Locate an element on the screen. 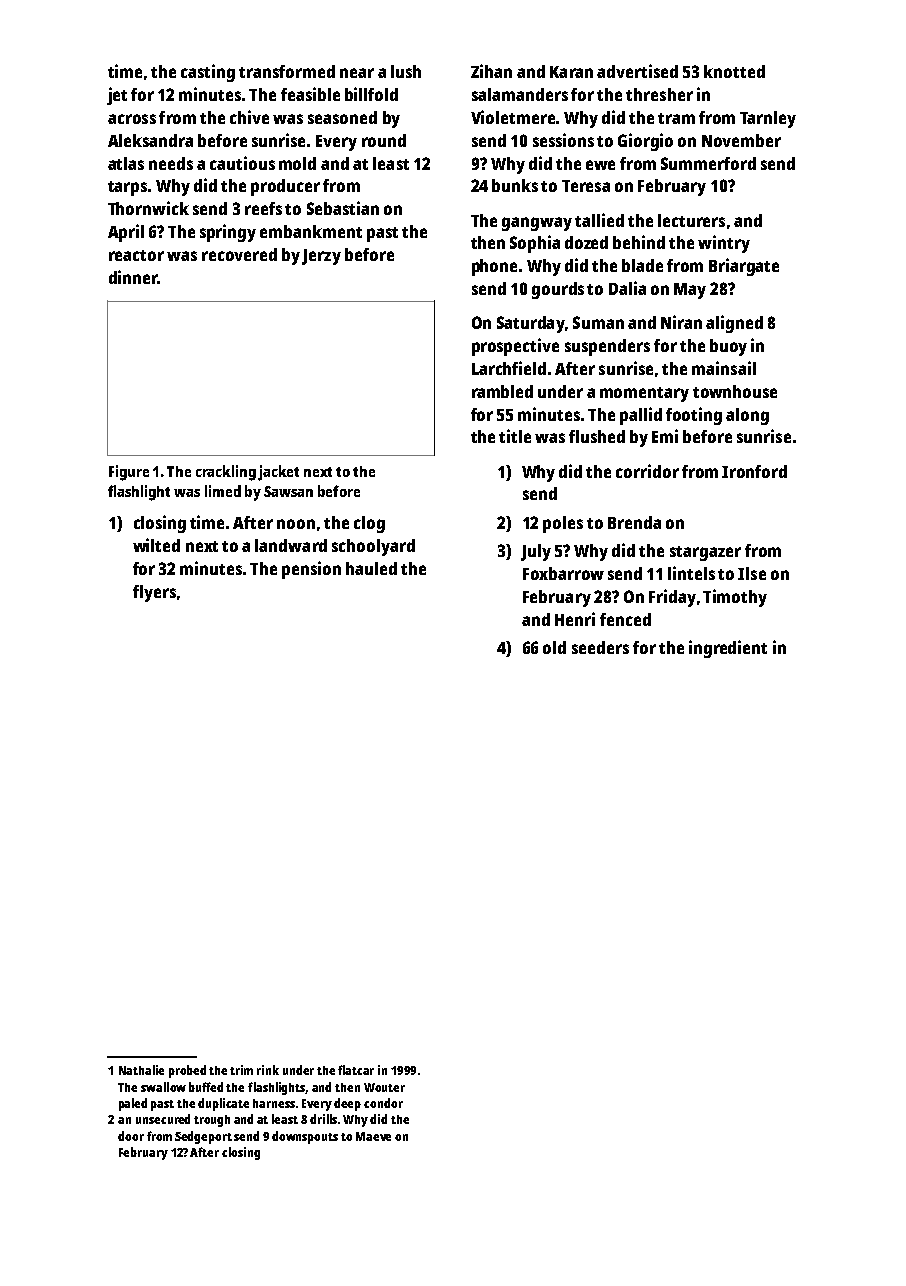 This screenshot has height=1286, width=906. Sebastian is located at coordinates (343, 208).
